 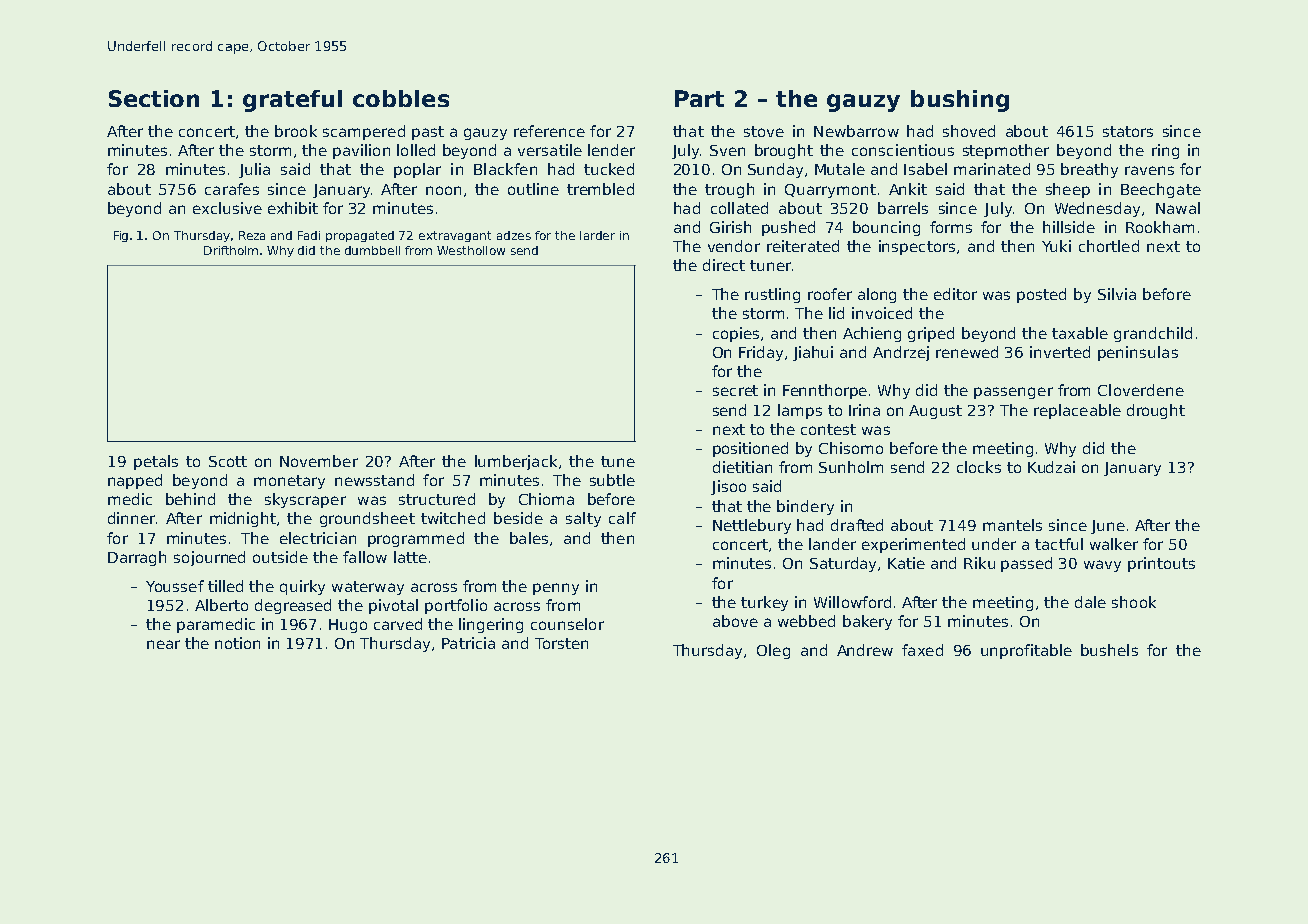 I want to click on Patricia, so click(x=468, y=643).
